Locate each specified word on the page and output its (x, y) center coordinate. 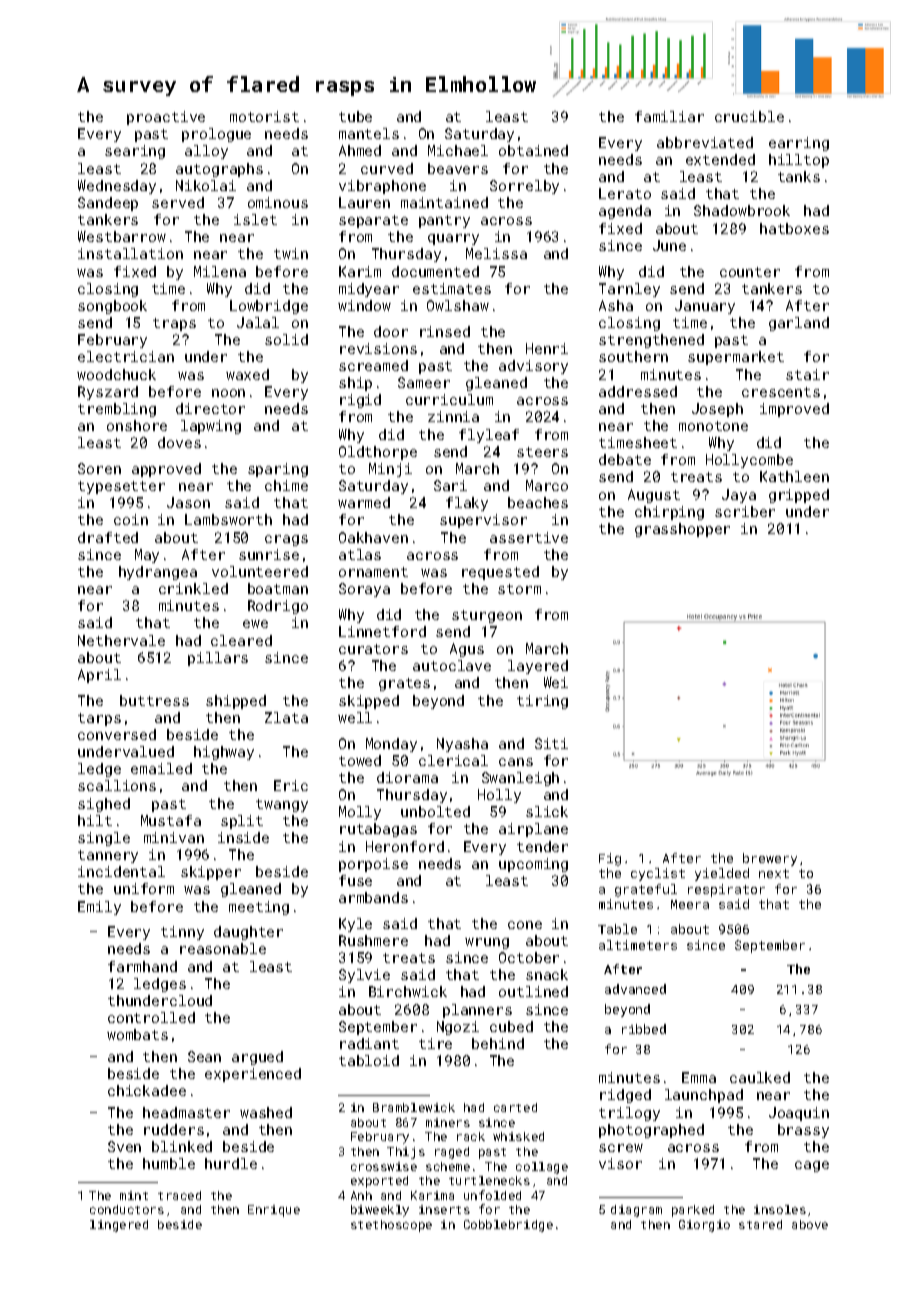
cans (516, 762)
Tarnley (629, 290)
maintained (444, 202)
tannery (108, 856)
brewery (770, 859)
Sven (124, 1146)
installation (130, 253)
